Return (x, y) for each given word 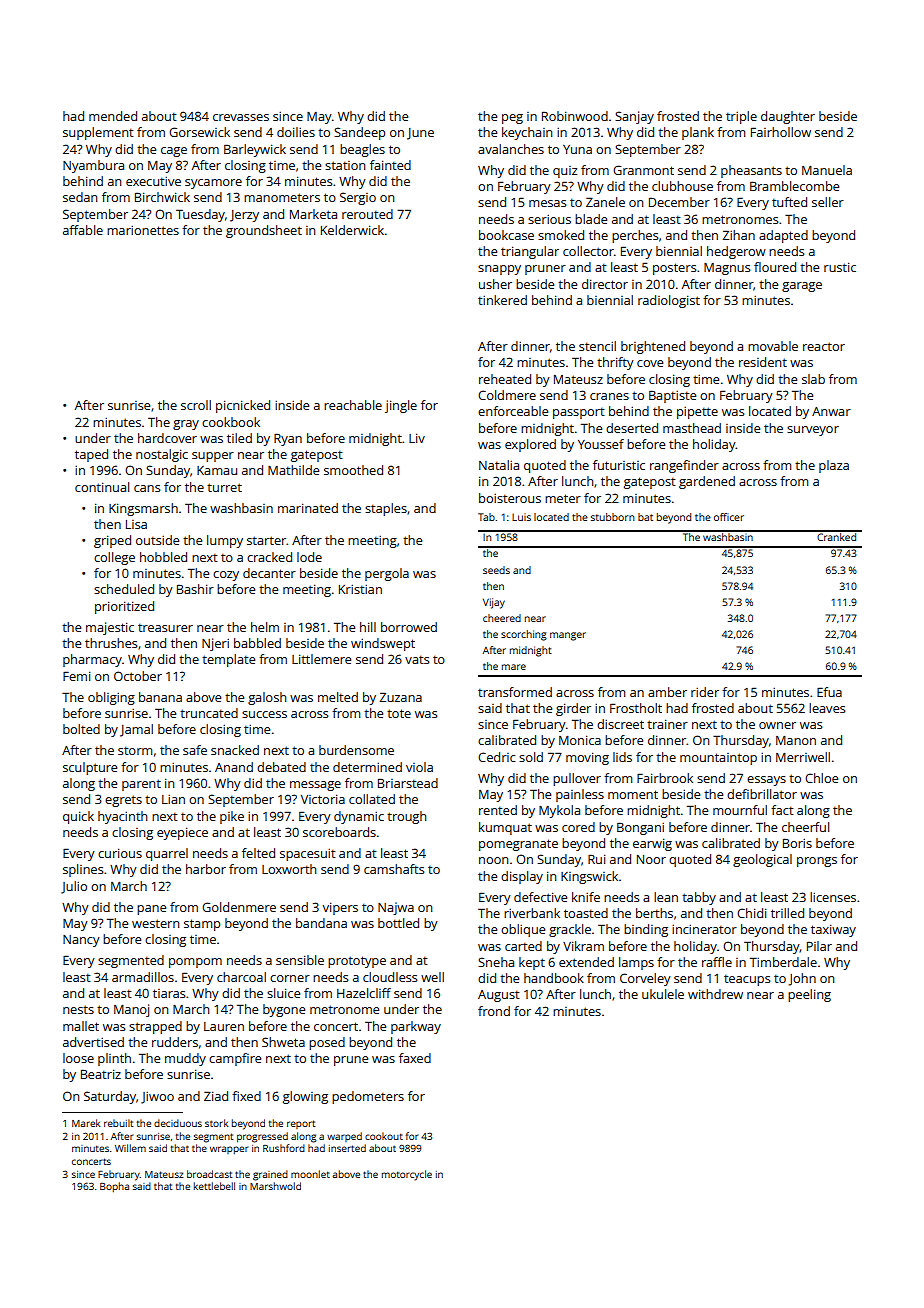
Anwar (831, 411)
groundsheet (264, 231)
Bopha (114, 1187)
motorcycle (407, 1175)
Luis (521, 517)
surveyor (813, 431)
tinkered (502, 300)
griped (112, 541)
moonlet (310, 1174)
